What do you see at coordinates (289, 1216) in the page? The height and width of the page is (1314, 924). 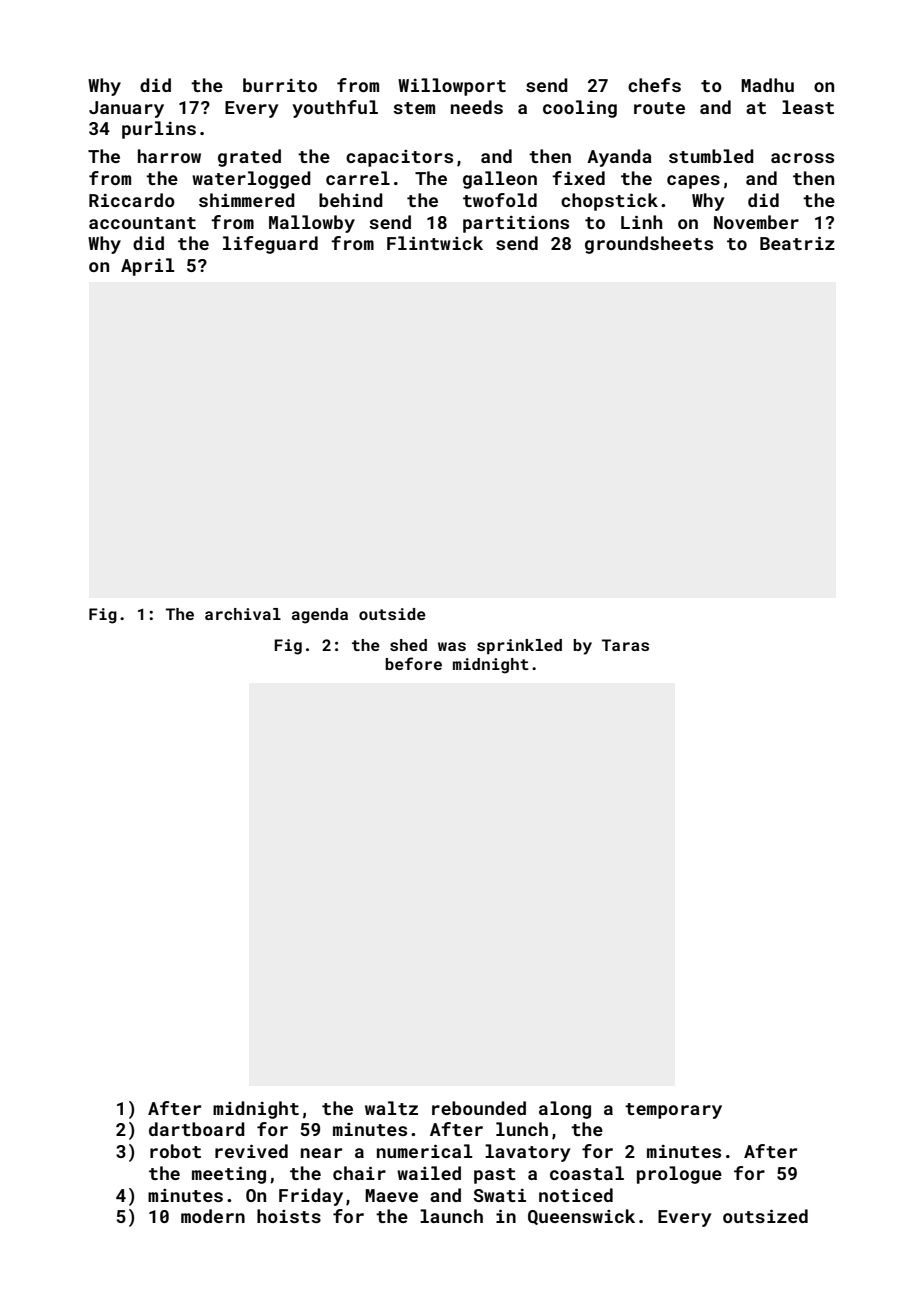 I see `hoists` at bounding box center [289, 1216].
